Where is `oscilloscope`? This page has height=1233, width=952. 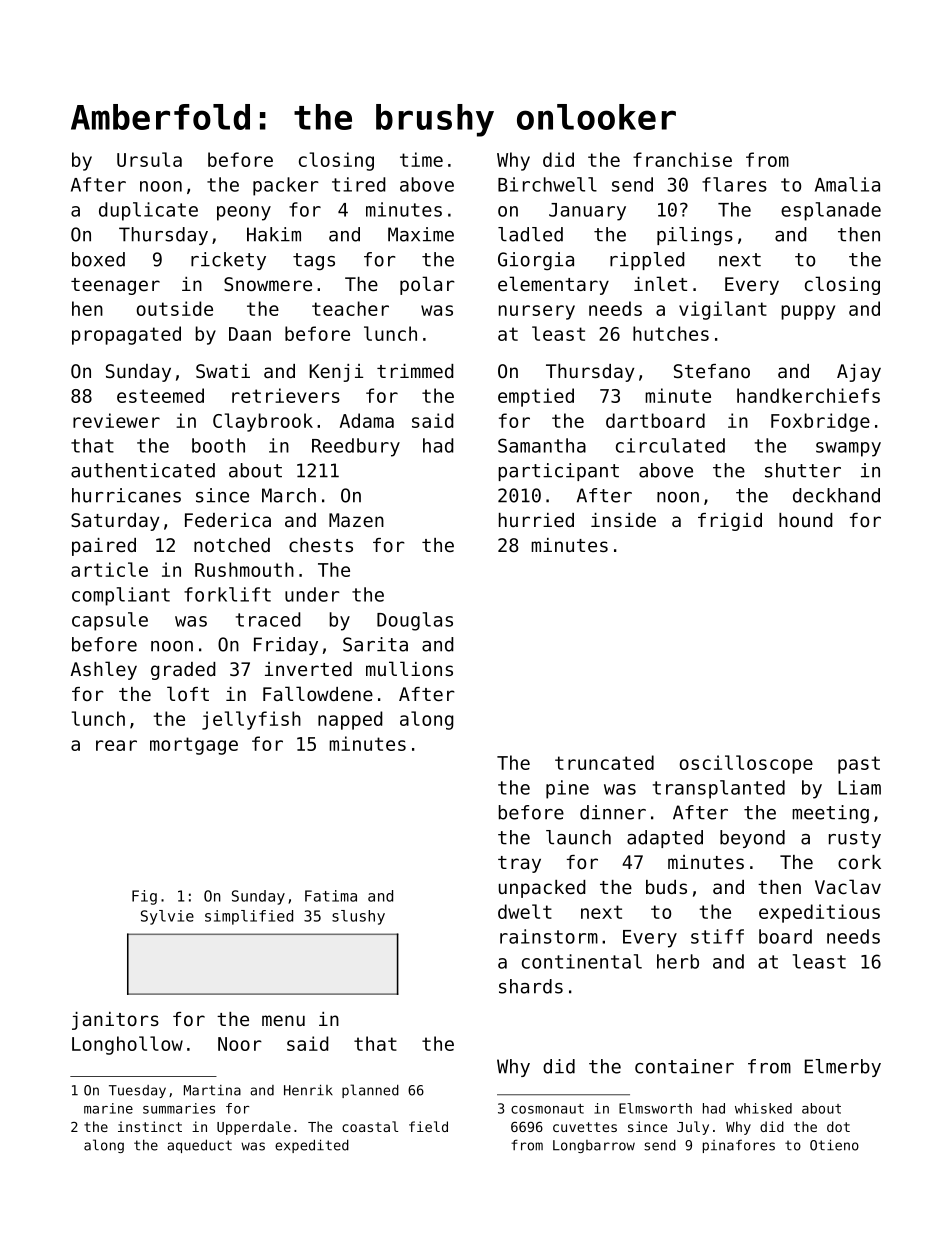 oscilloscope is located at coordinates (746, 764).
